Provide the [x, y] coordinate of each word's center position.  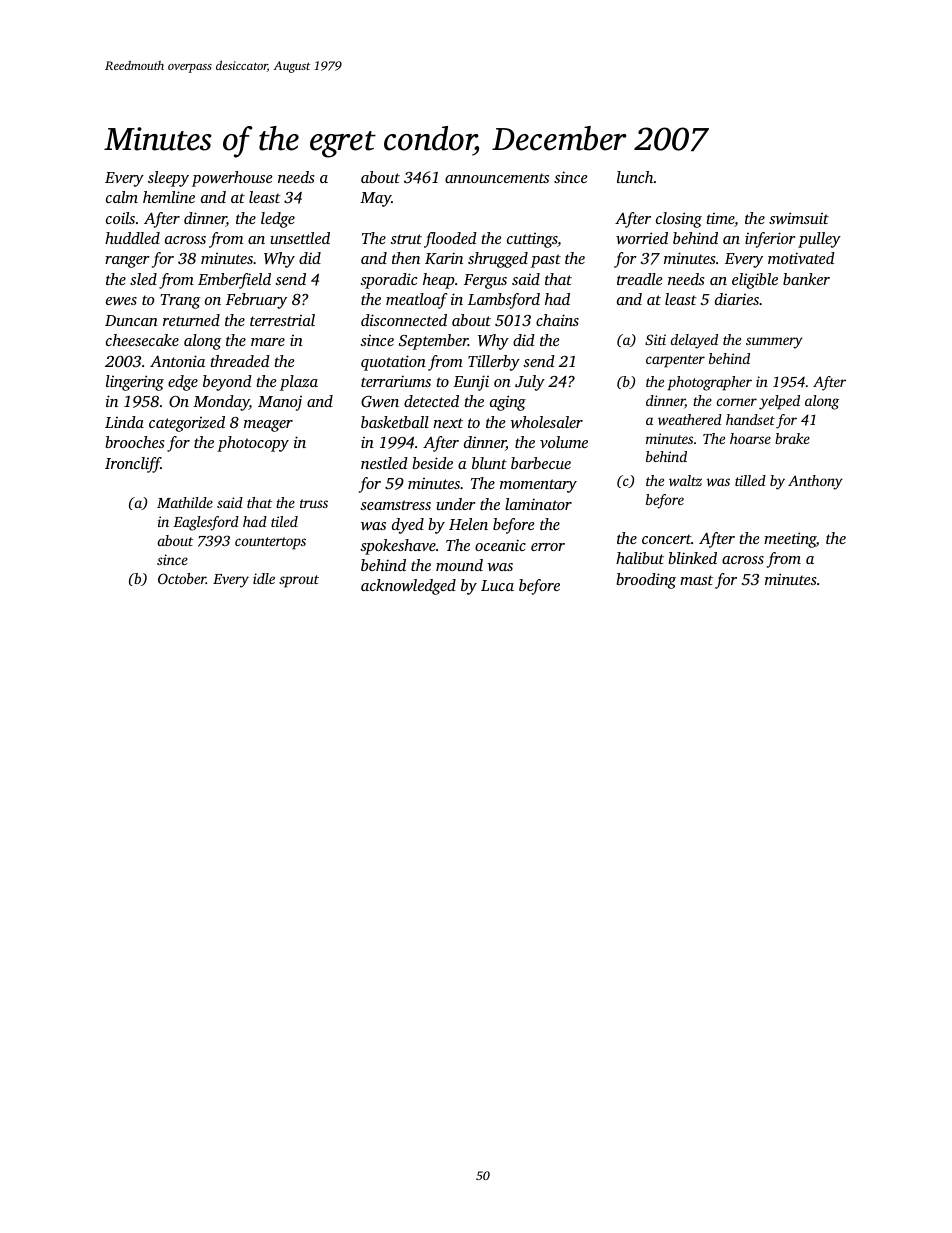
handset [750, 419]
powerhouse [232, 179]
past [546, 261]
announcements [497, 178]
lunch [635, 177]
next [448, 423]
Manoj [280, 403]
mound [459, 565]
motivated [801, 258]
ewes [121, 301]
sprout [299, 581]
